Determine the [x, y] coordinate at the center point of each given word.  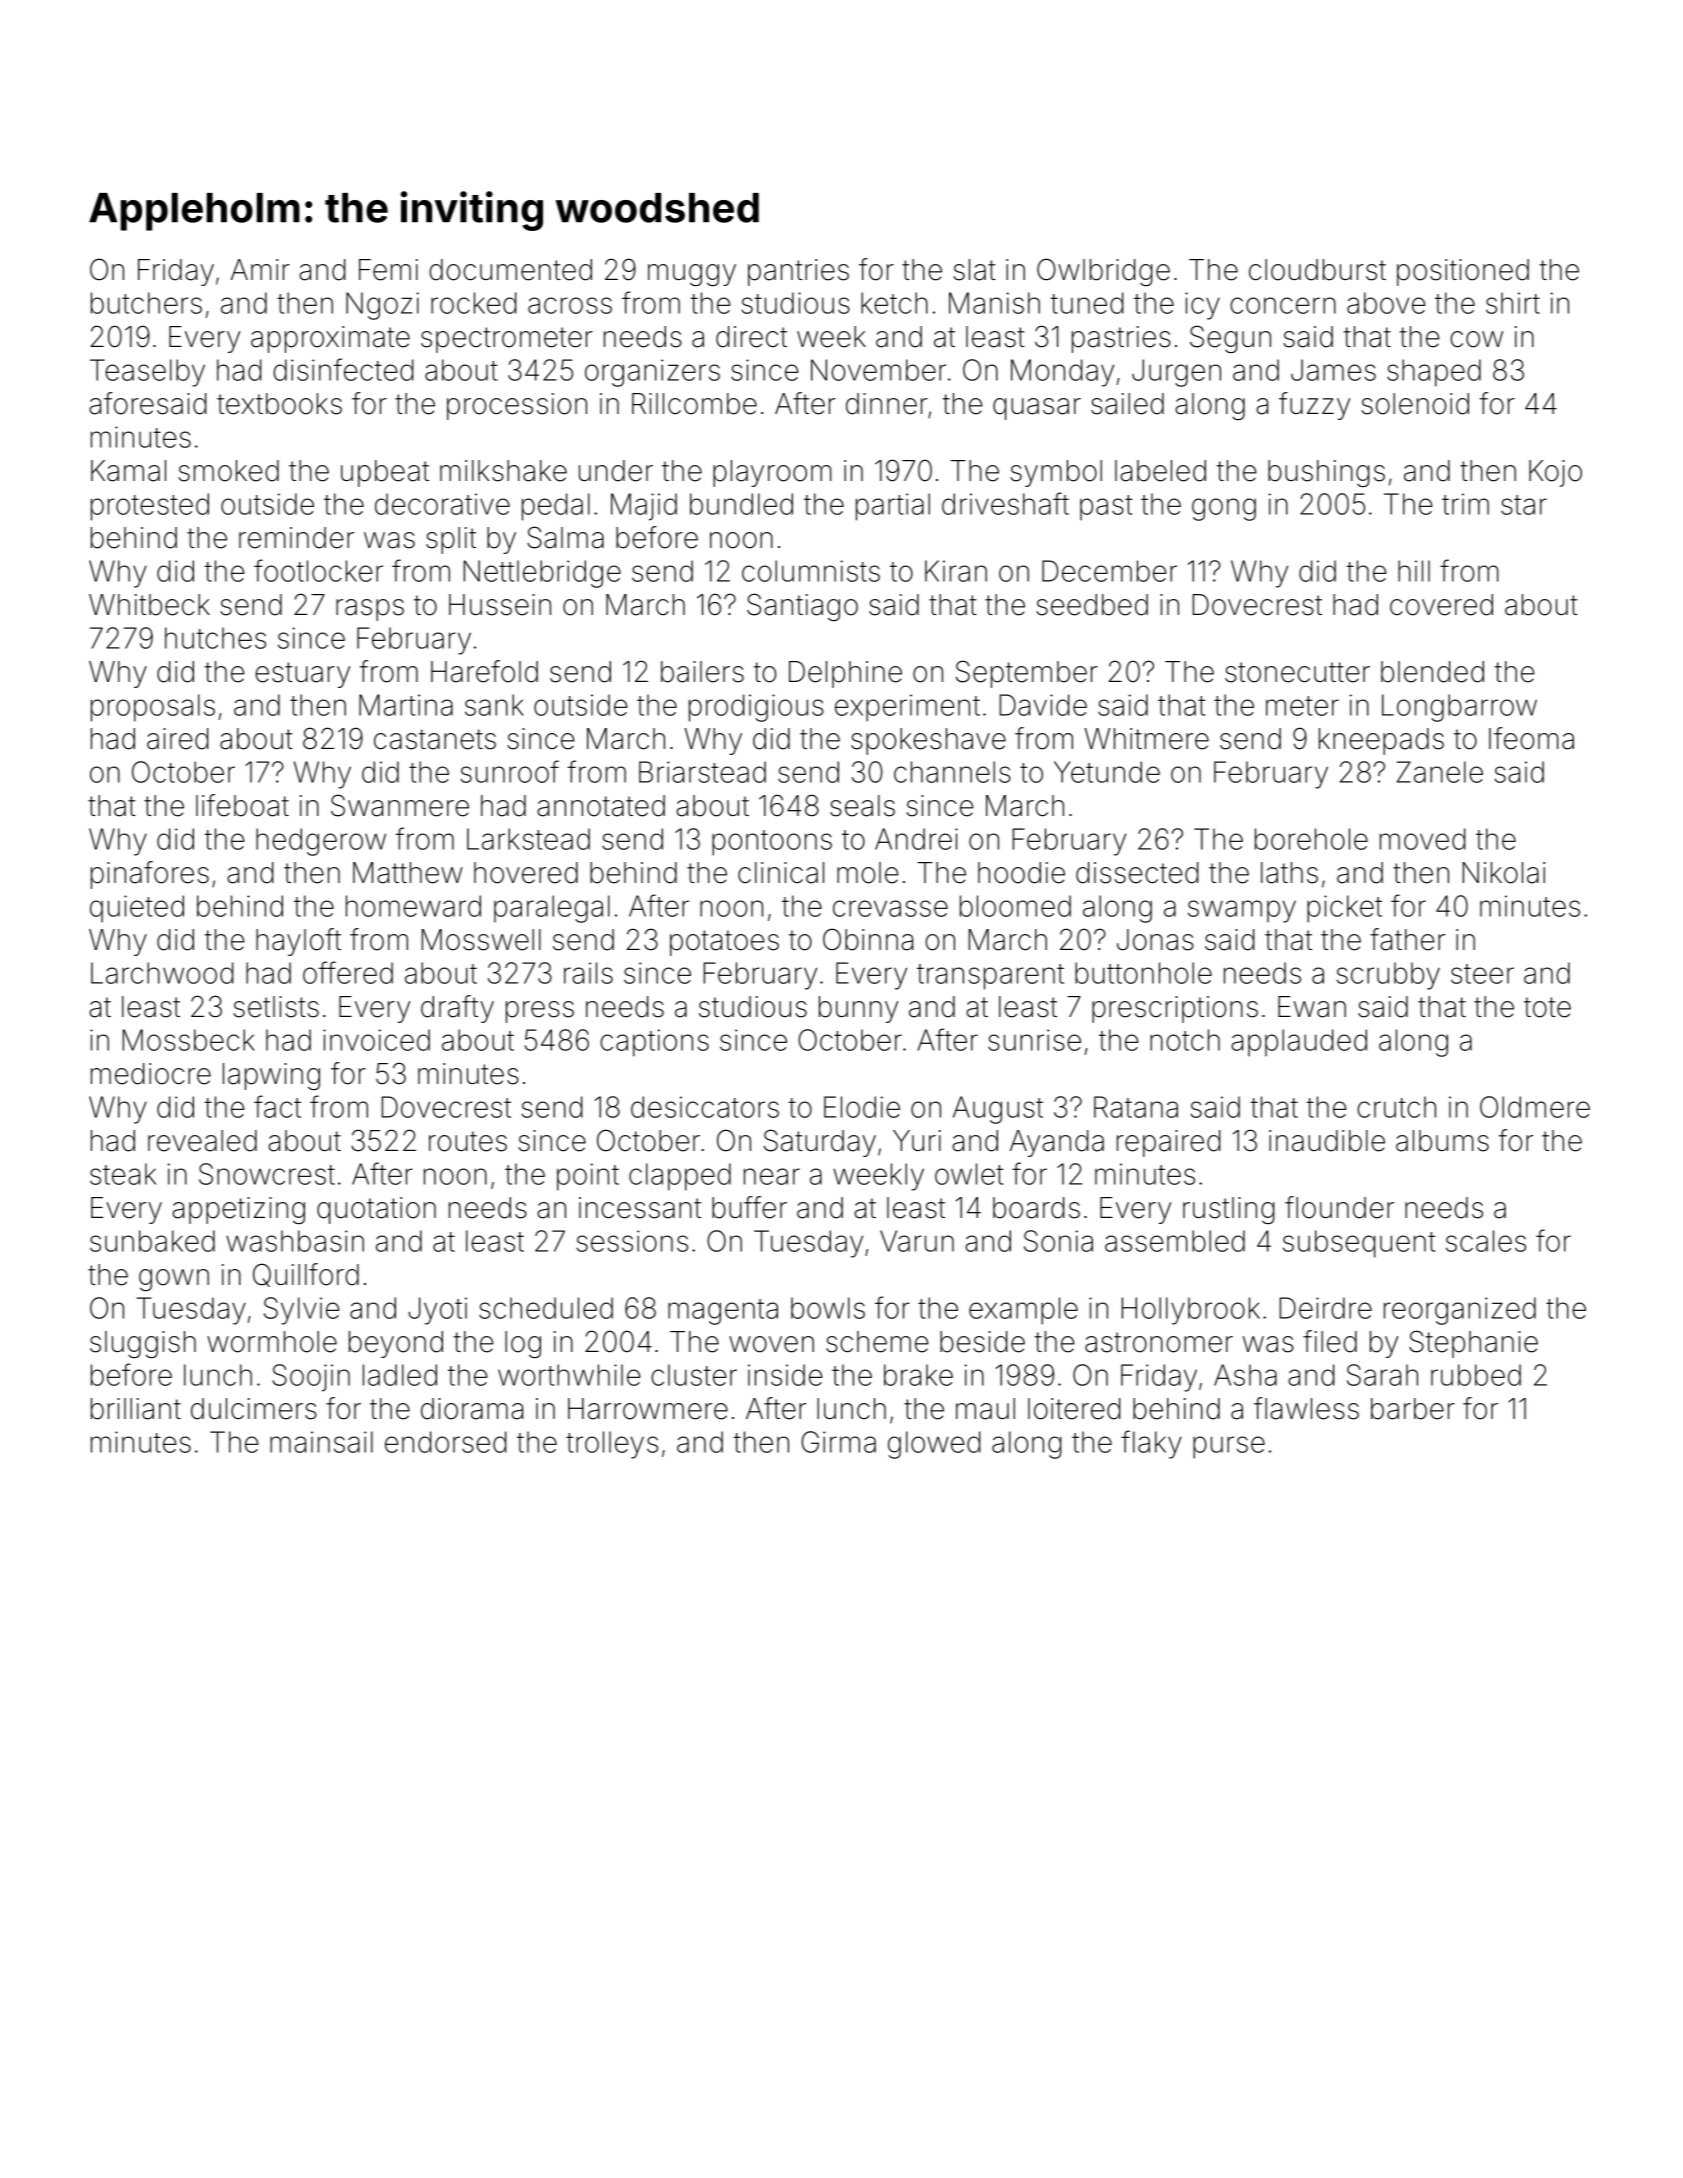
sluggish [143, 1344]
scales [1486, 1241]
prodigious [756, 708]
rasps [370, 610]
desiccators [705, 1107]
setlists [276, 1007]
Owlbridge [1103, 272]
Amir [260, 269]
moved [1422, 839]
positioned [1463, 272]
